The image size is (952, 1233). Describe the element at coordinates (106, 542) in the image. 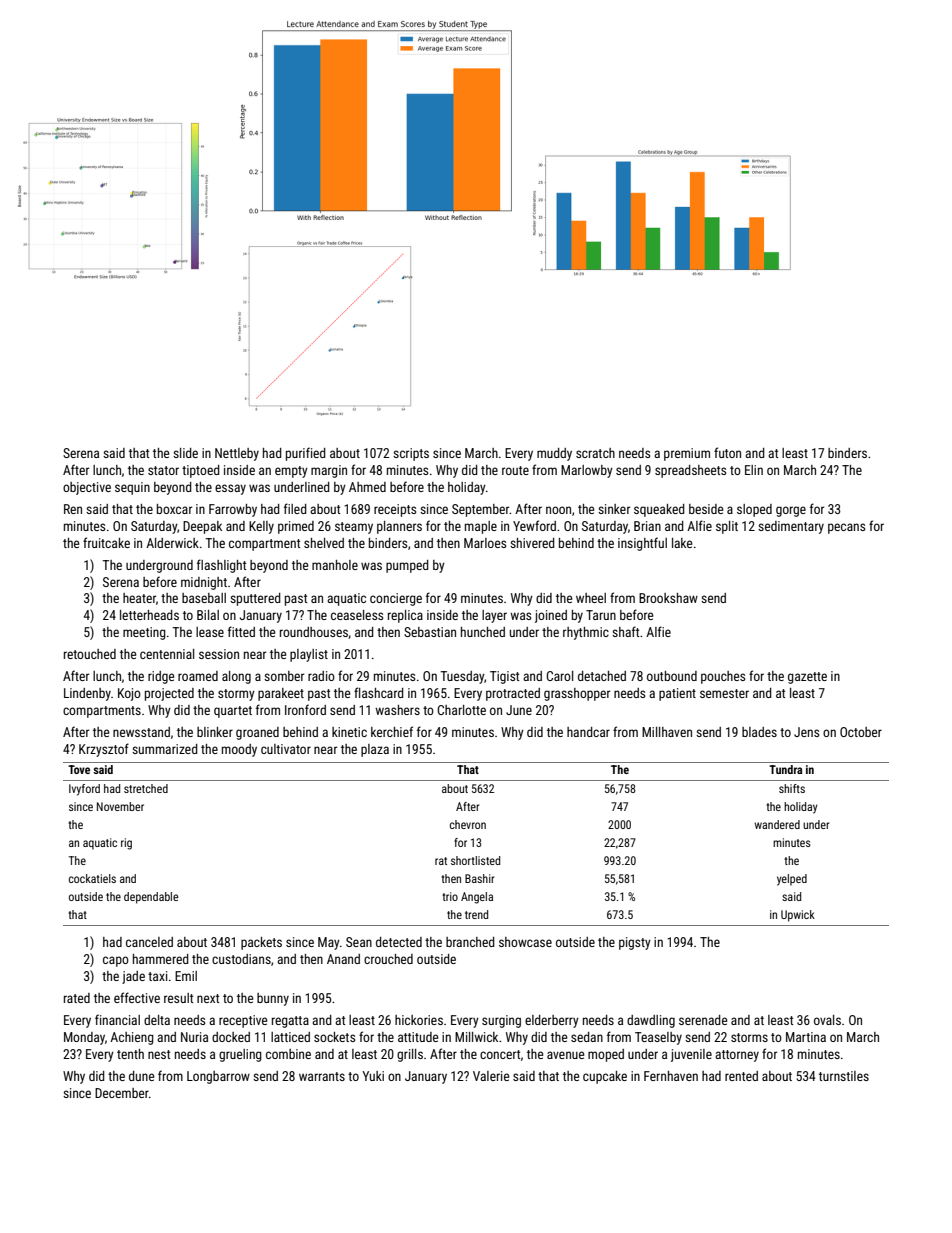

I see `fruitcake` at that location.
